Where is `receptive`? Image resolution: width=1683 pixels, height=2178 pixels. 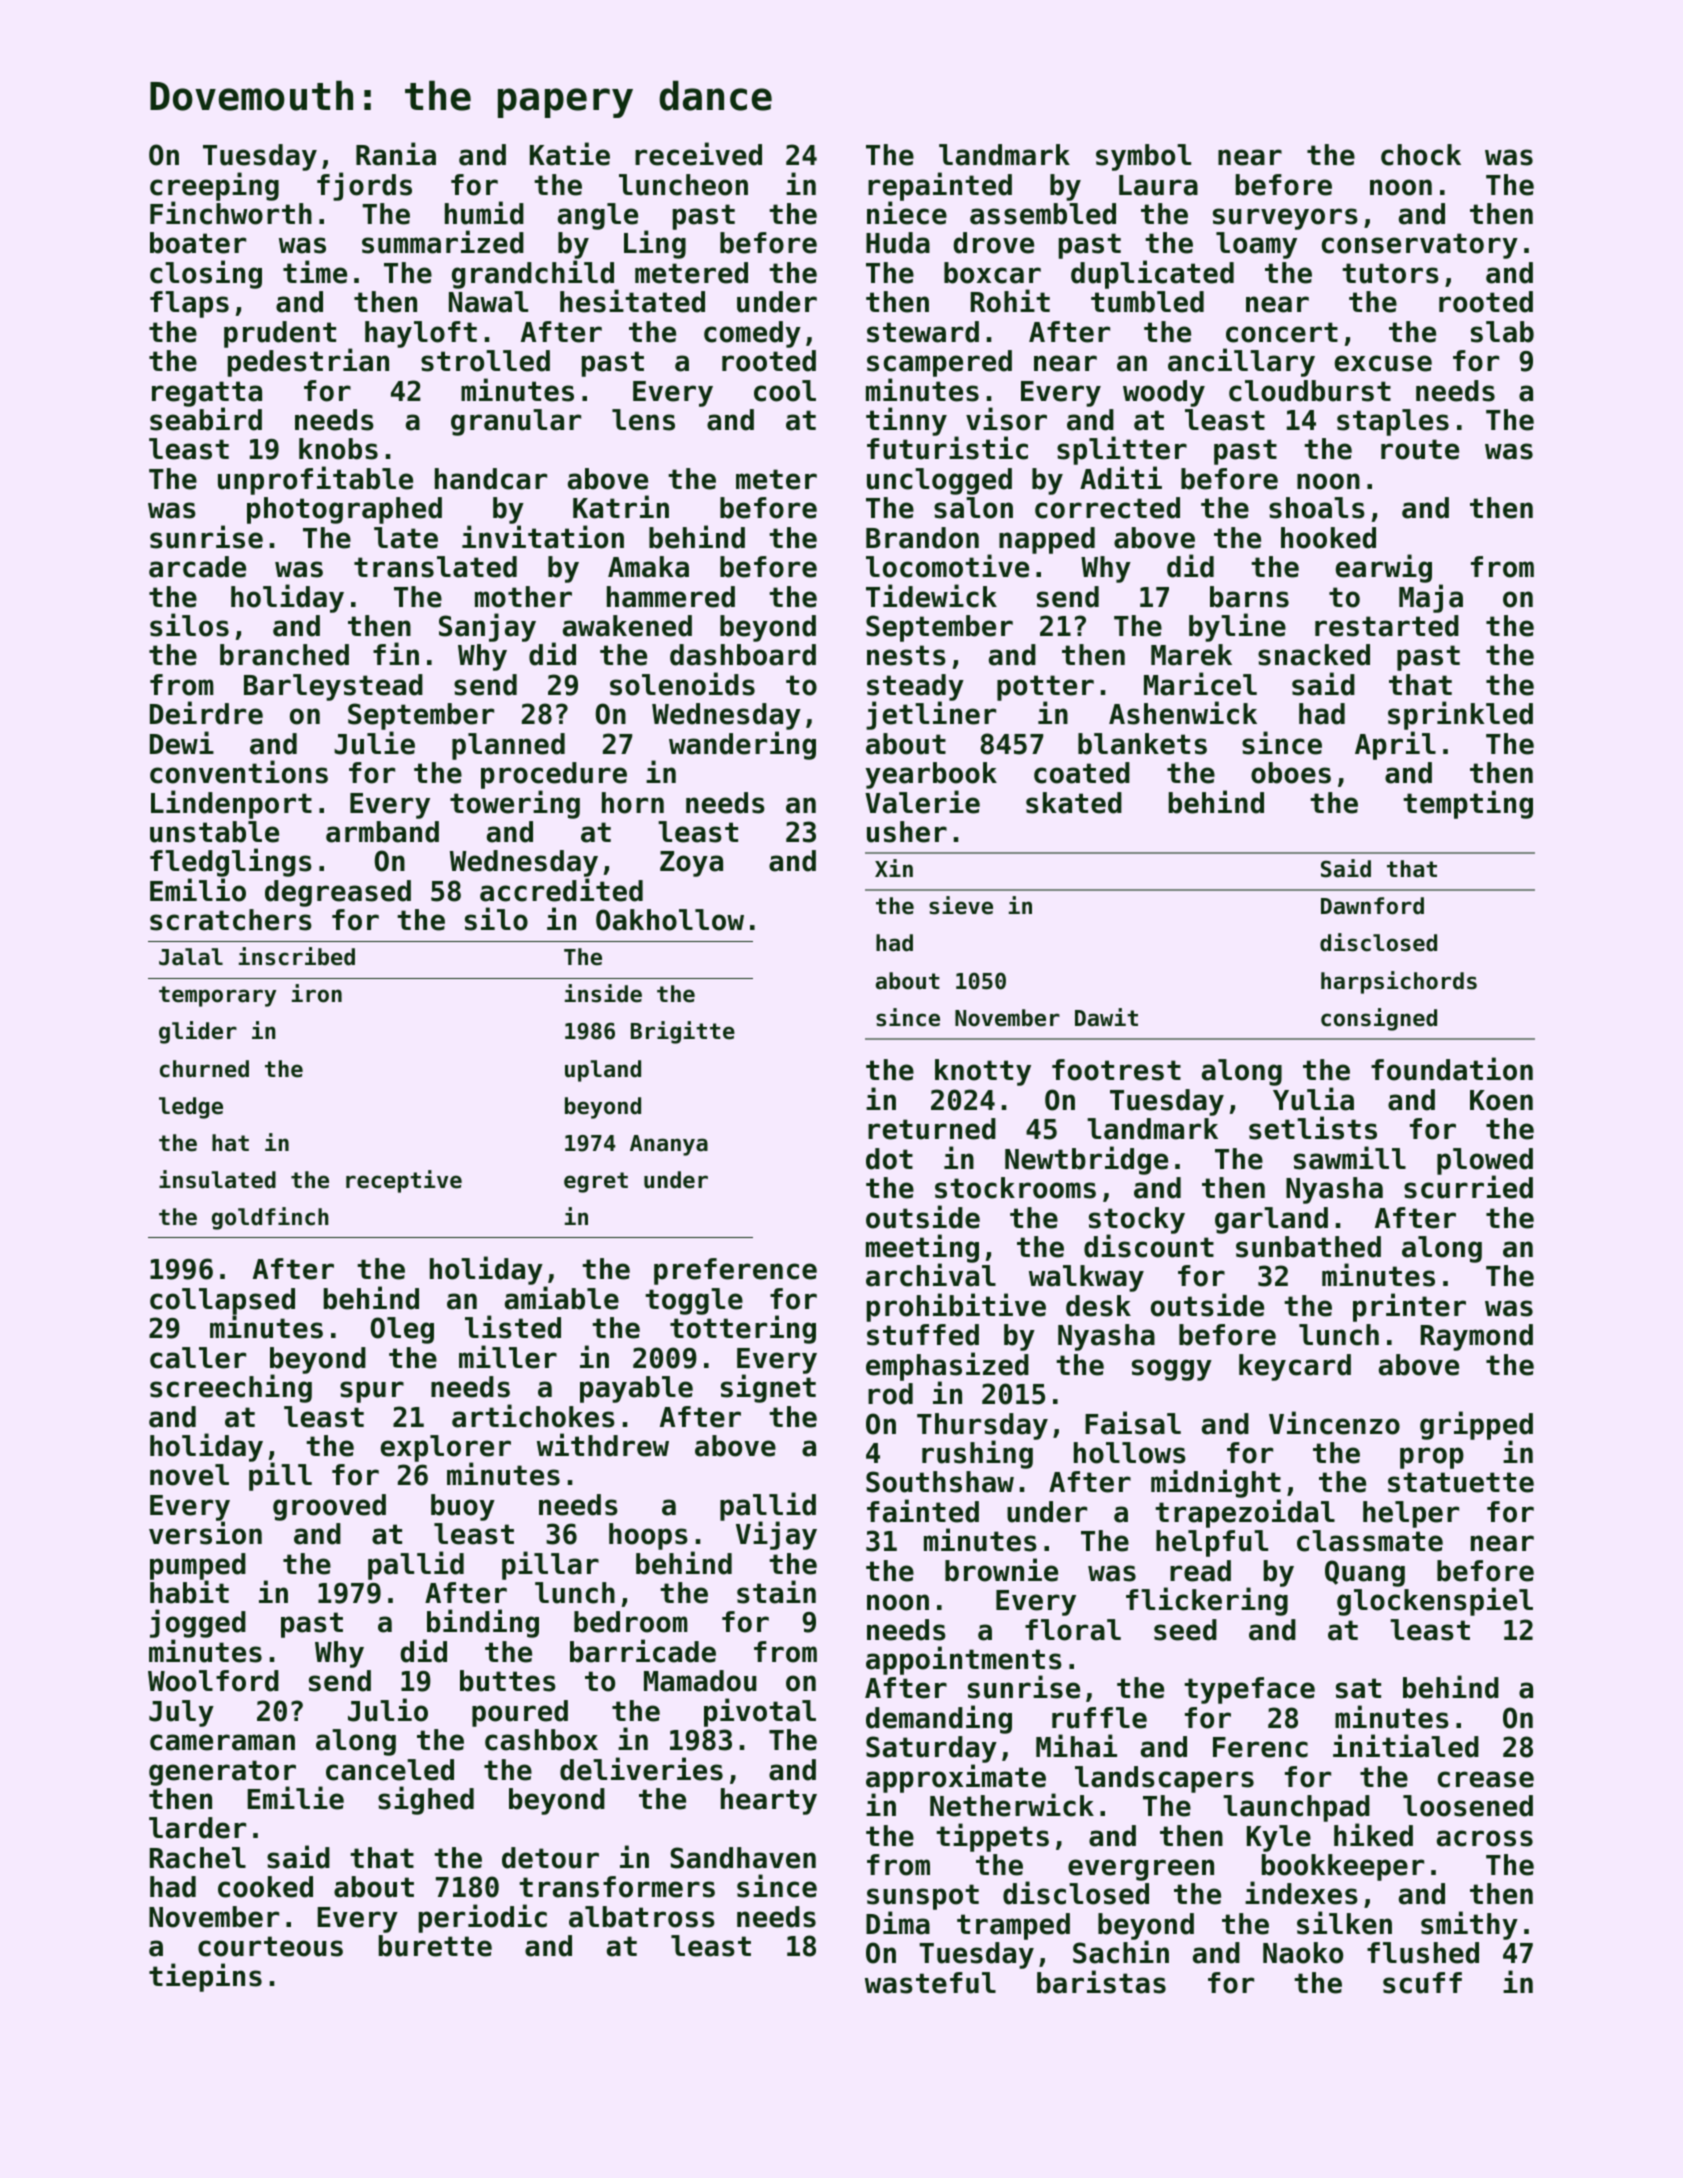 receptive is located at coordinates (404, 1181).
